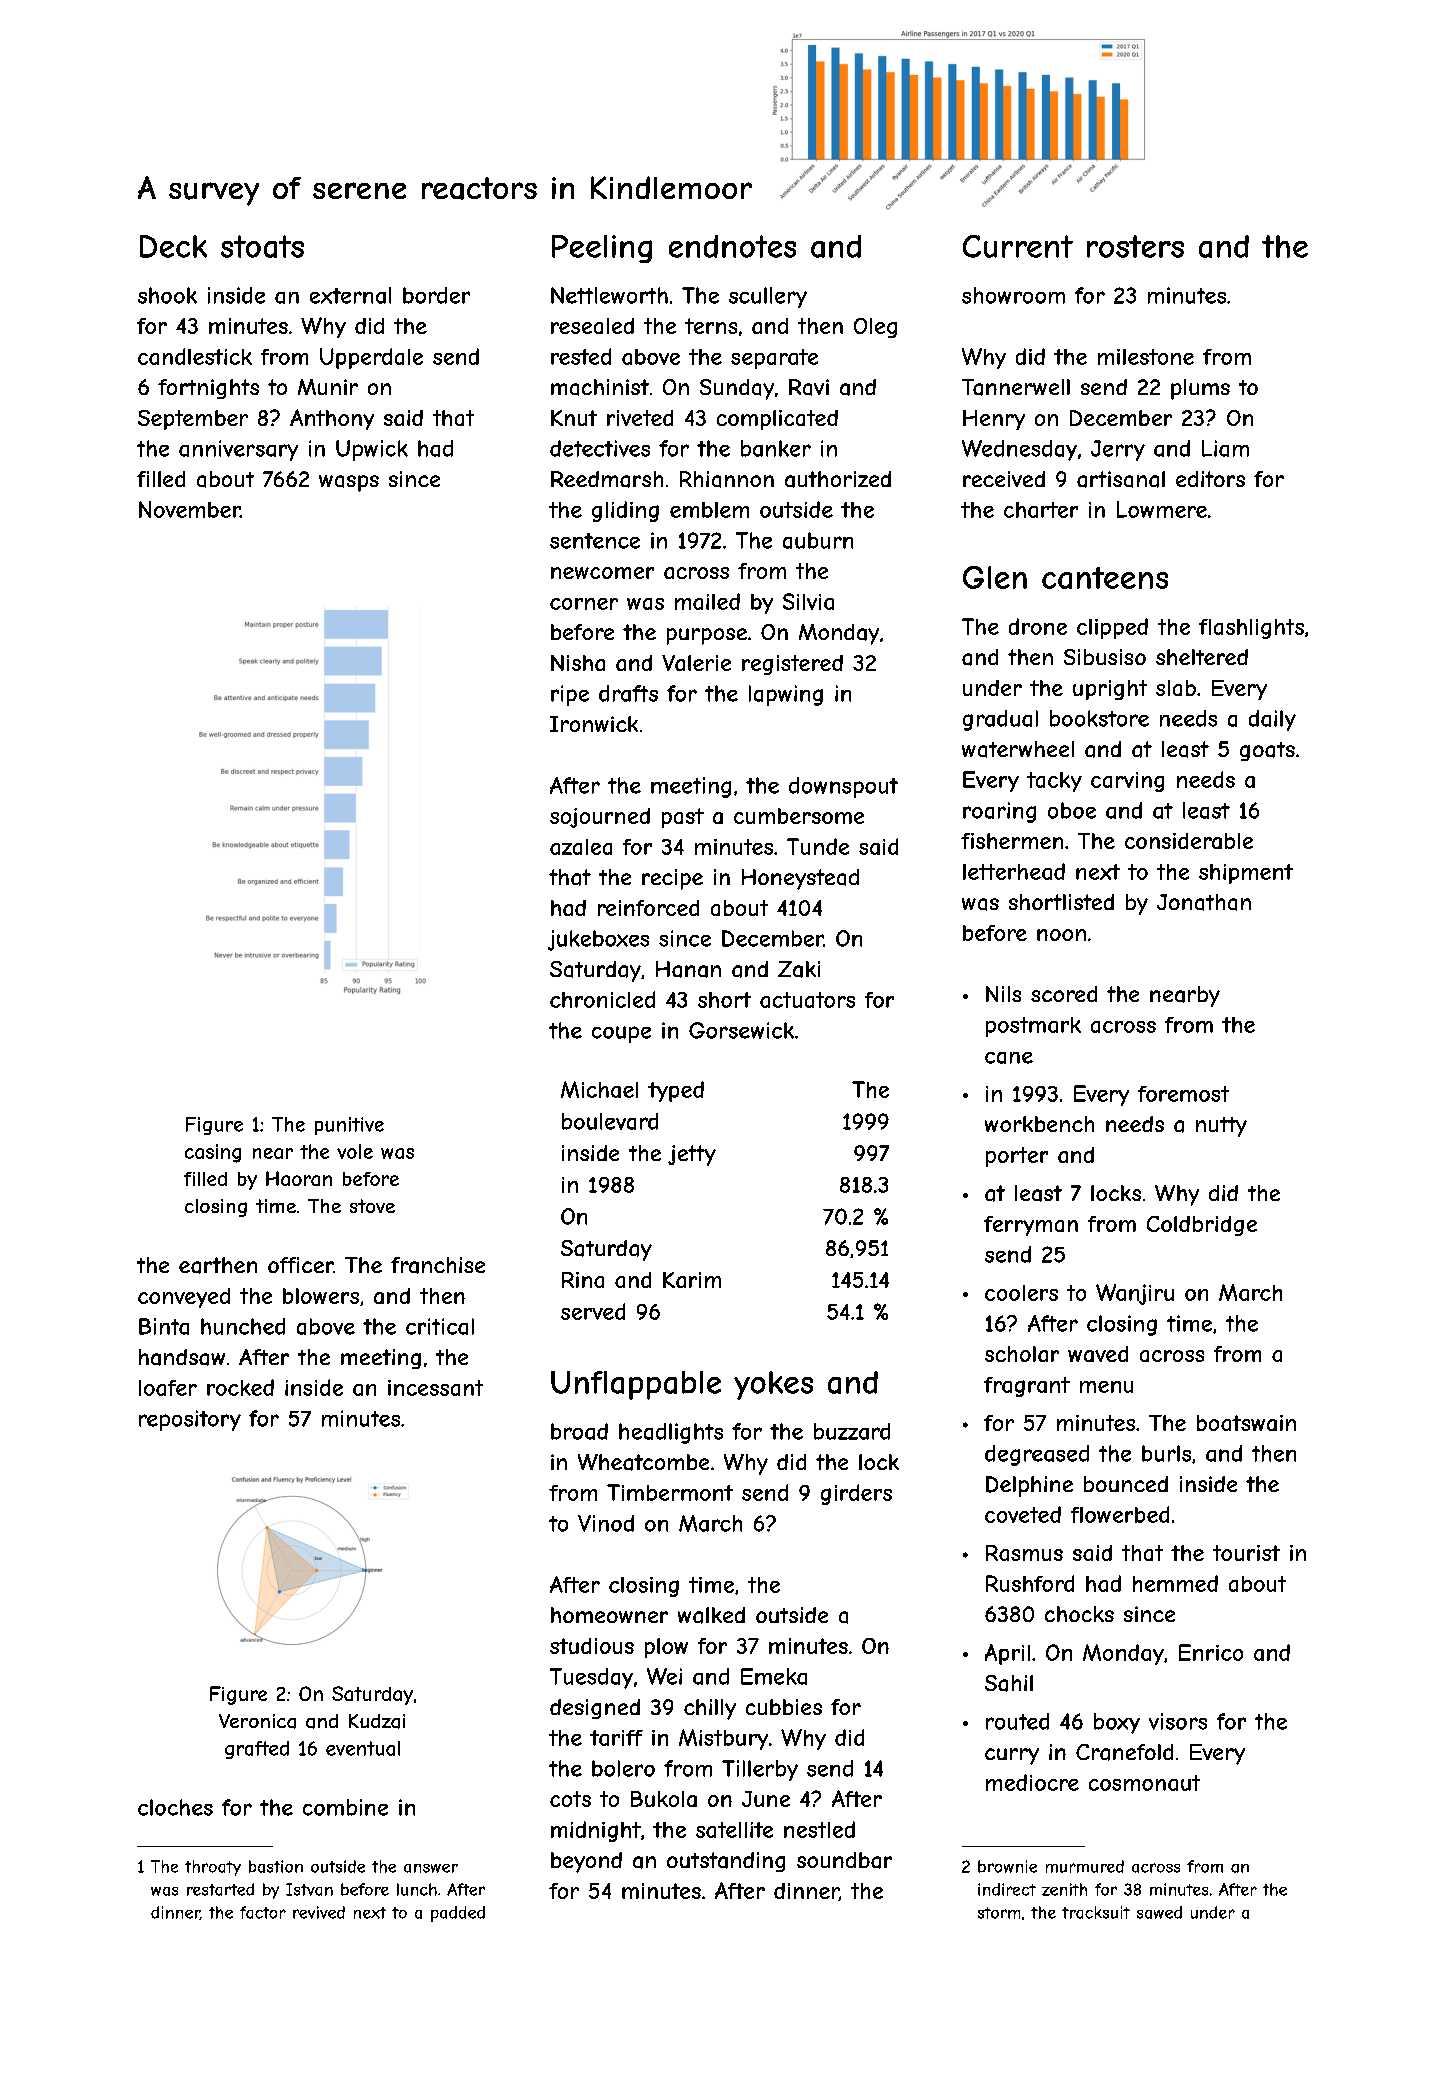  What do you see at coordinates (1267, 751) in the screenshot?
I see `goats` at bounding box center [1267, 751].
